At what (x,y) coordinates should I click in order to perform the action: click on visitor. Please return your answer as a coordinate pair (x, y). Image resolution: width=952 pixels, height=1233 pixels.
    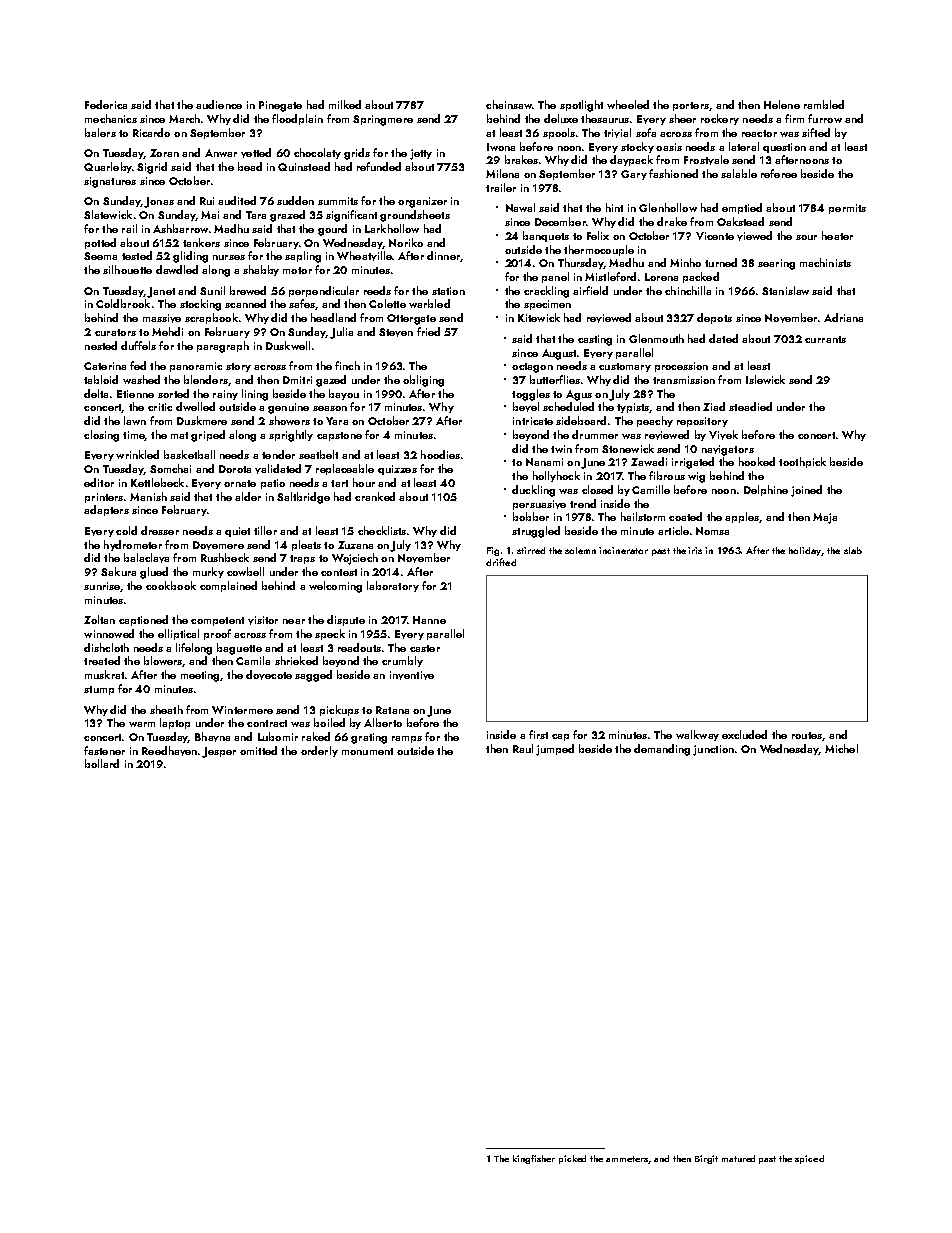
    Looking at the image, I should click on (263, 620).
